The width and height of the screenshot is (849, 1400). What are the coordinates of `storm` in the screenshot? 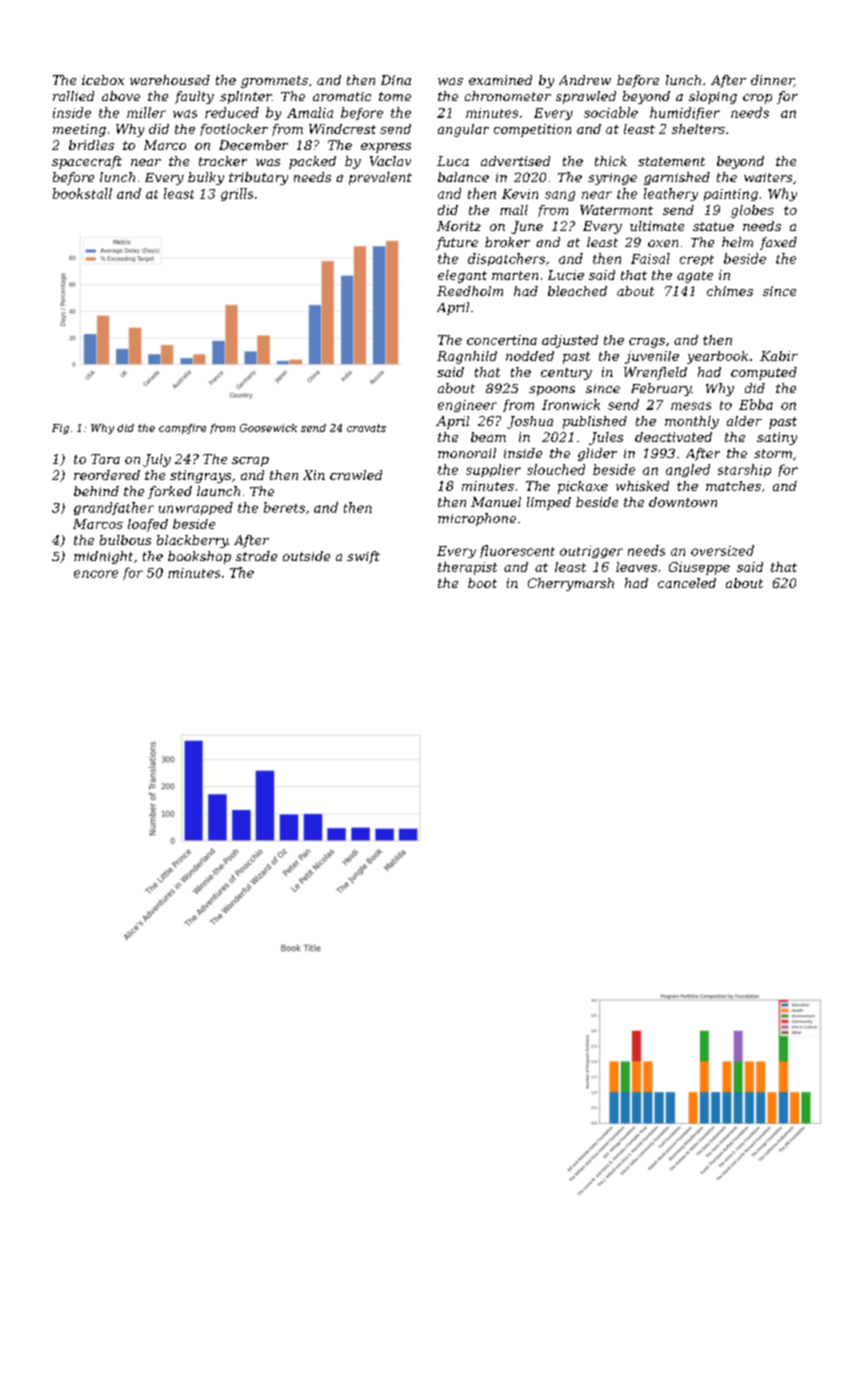 It's located at (773, 453).
